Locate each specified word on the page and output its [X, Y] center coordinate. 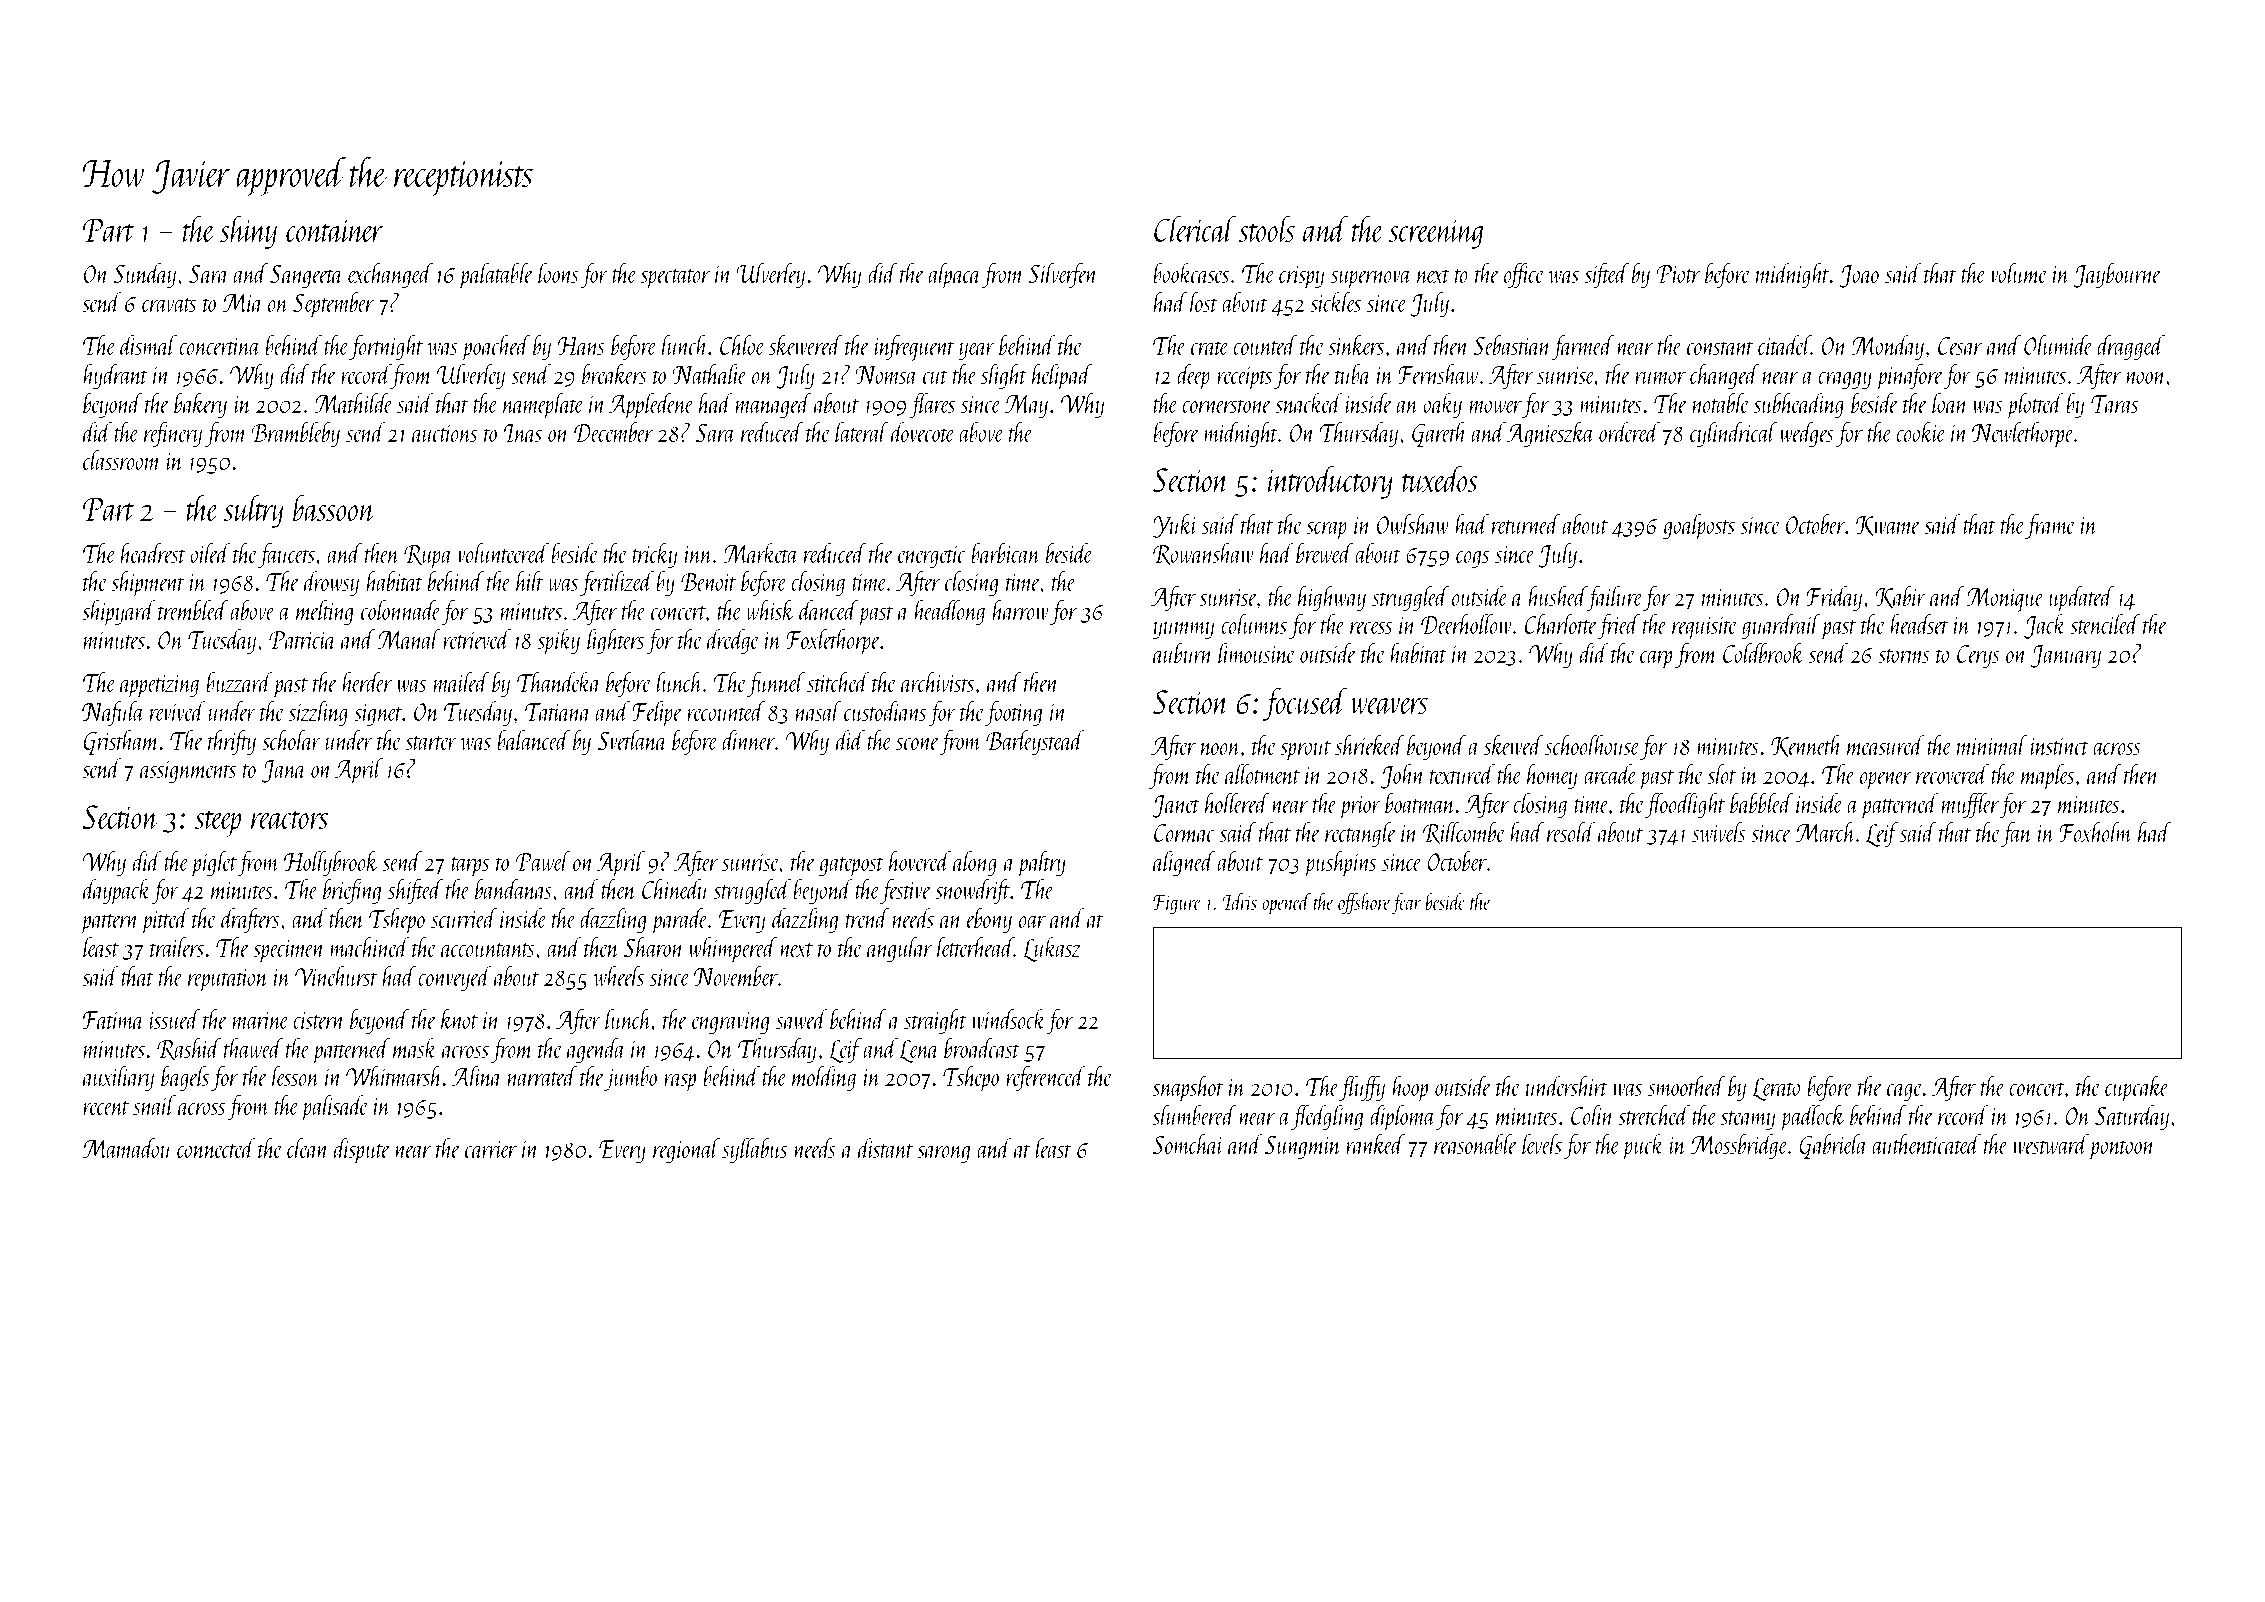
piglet [214, 864]
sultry [253, 511]
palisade [335, 1108]
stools [1266, 228]
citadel [1784, 345]
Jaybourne [2117, 275]
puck [1643, 1147]
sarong [943, 1154]
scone [917, 744]
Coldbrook [1764, 653]
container [334, 230]
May [1026, 406]
